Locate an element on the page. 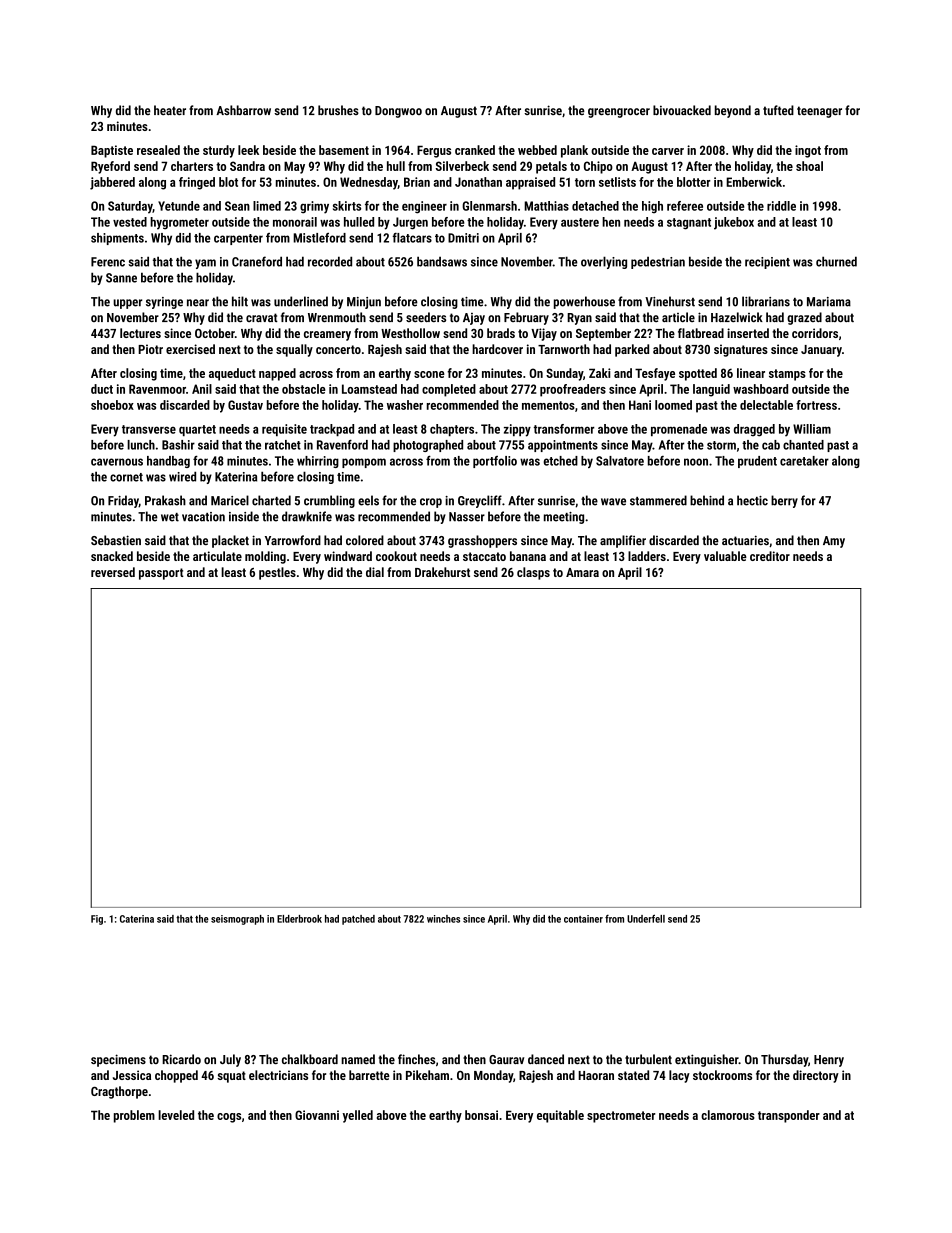 This document has height=1233, width=952. bonsai is located at coordinates (481, 1115).
